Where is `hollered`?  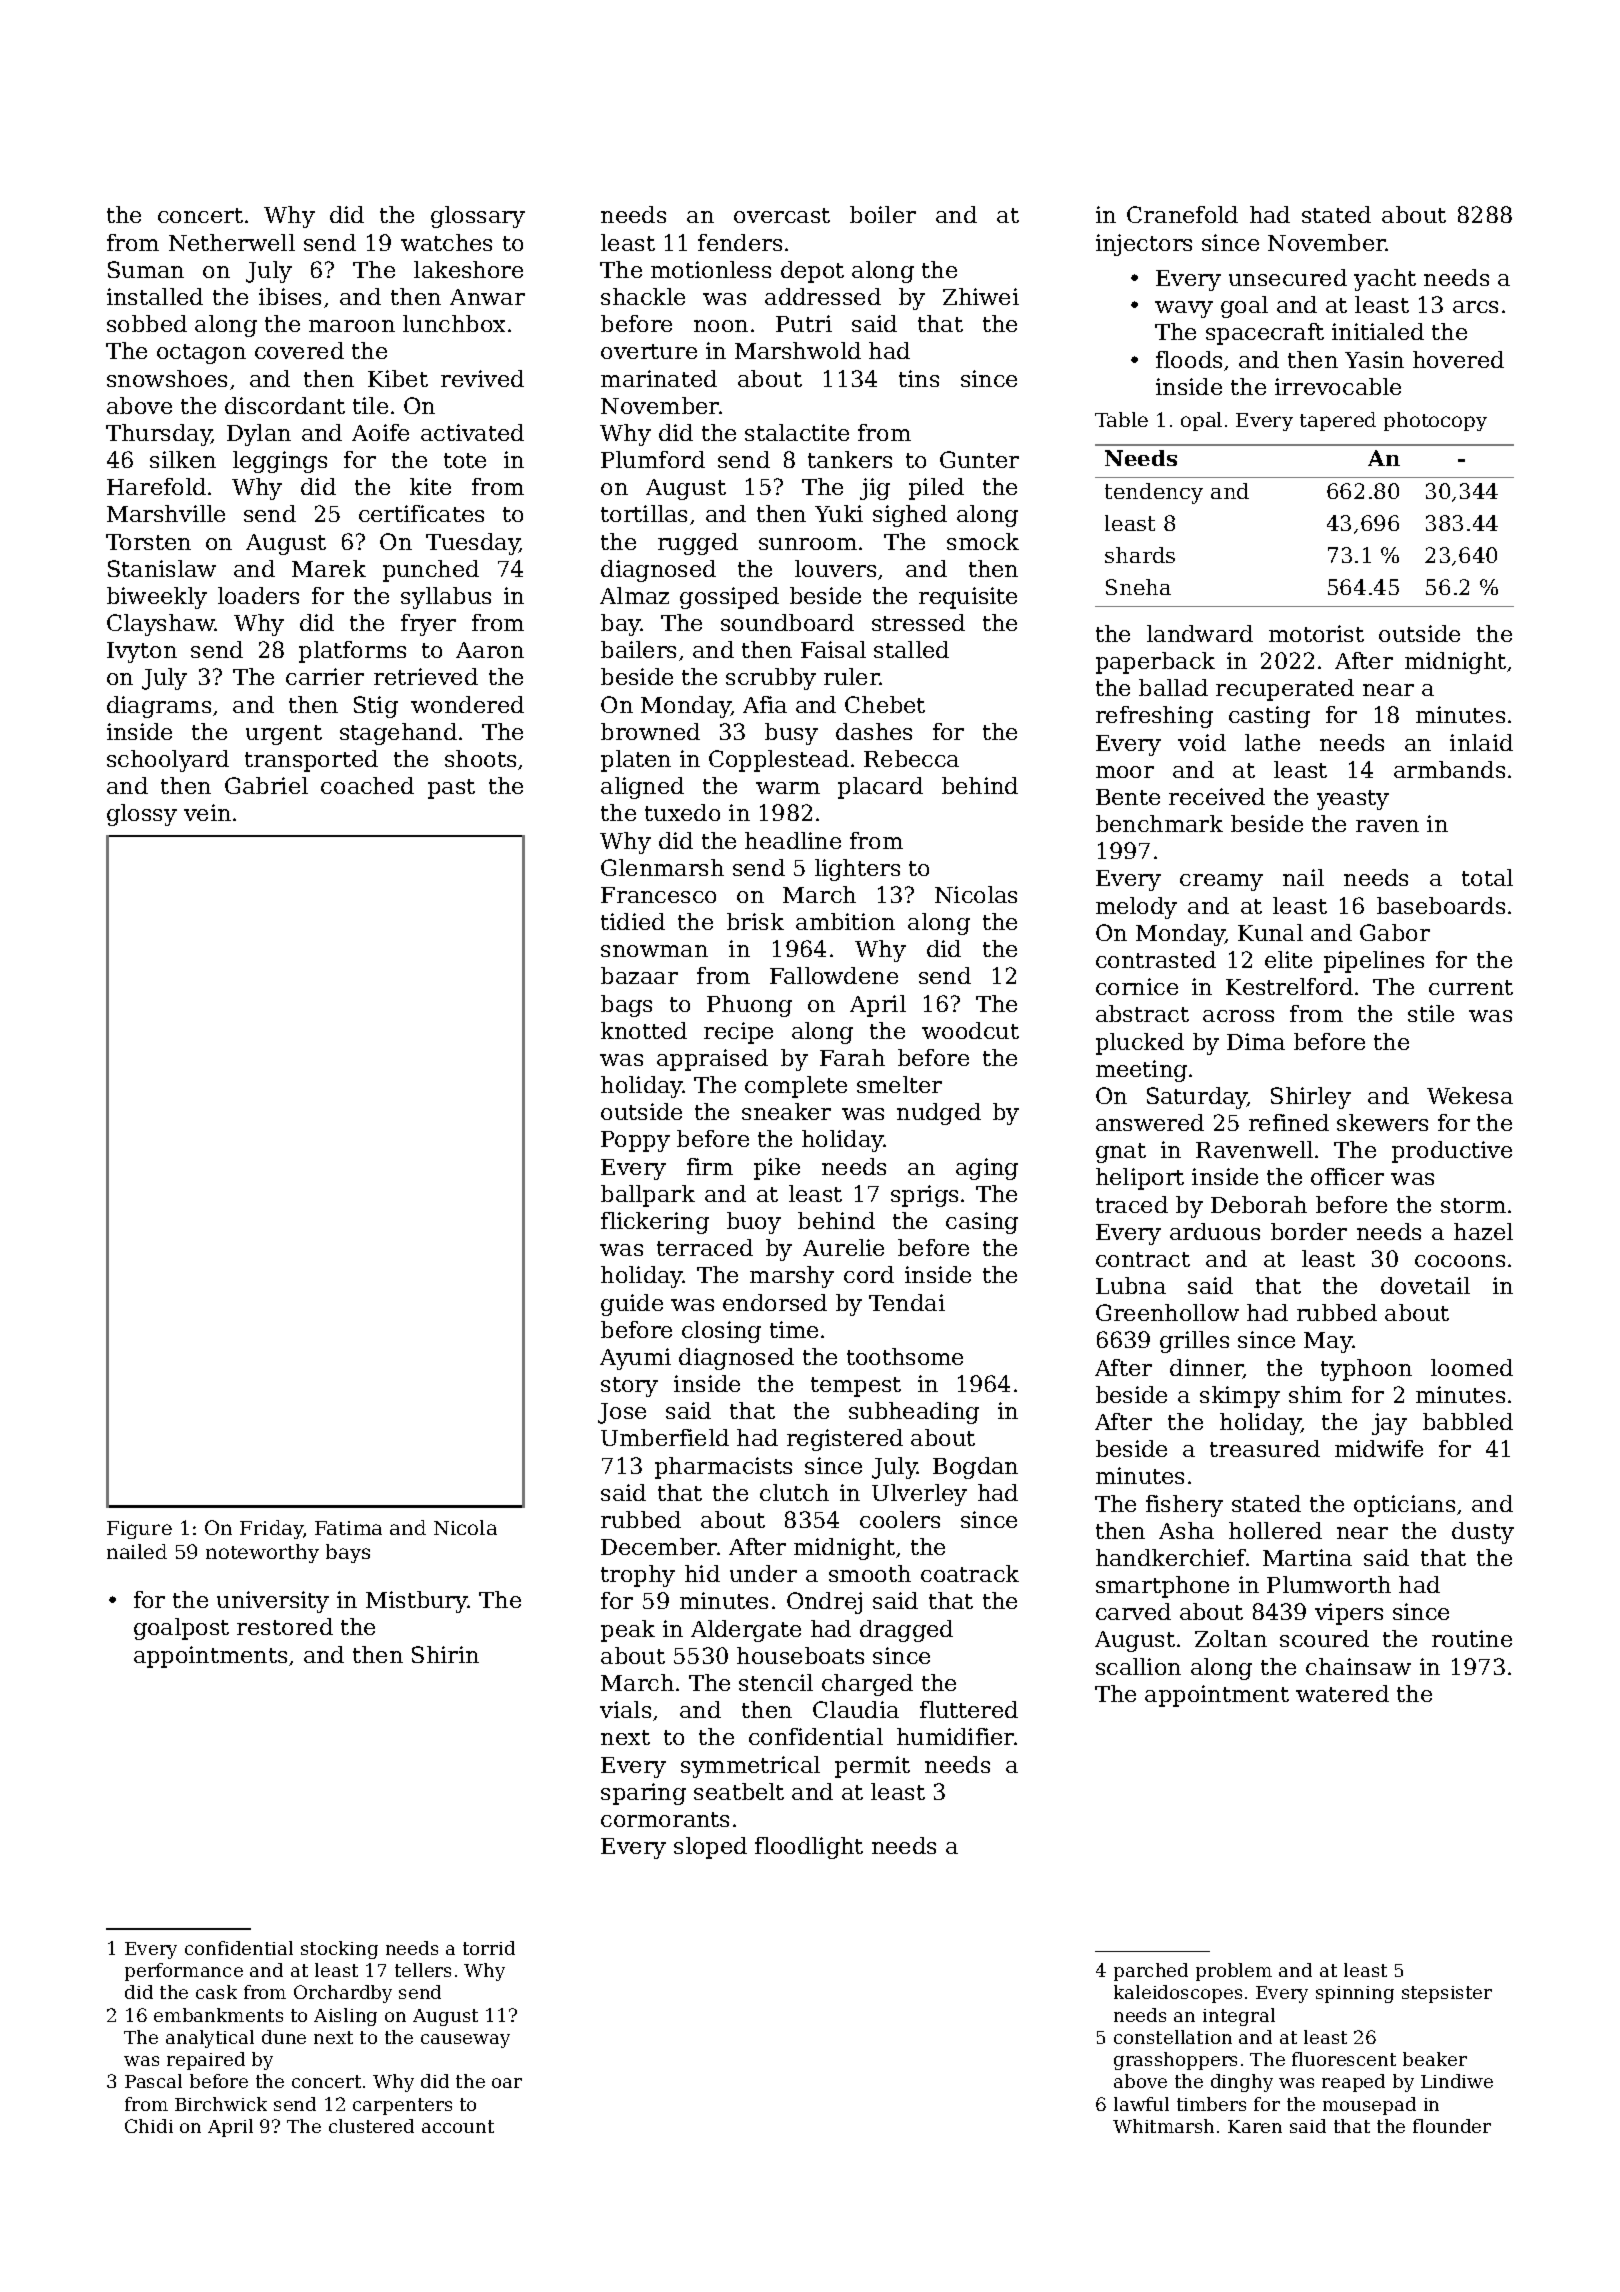
hollered is located at coordinates (1275, 1530).
